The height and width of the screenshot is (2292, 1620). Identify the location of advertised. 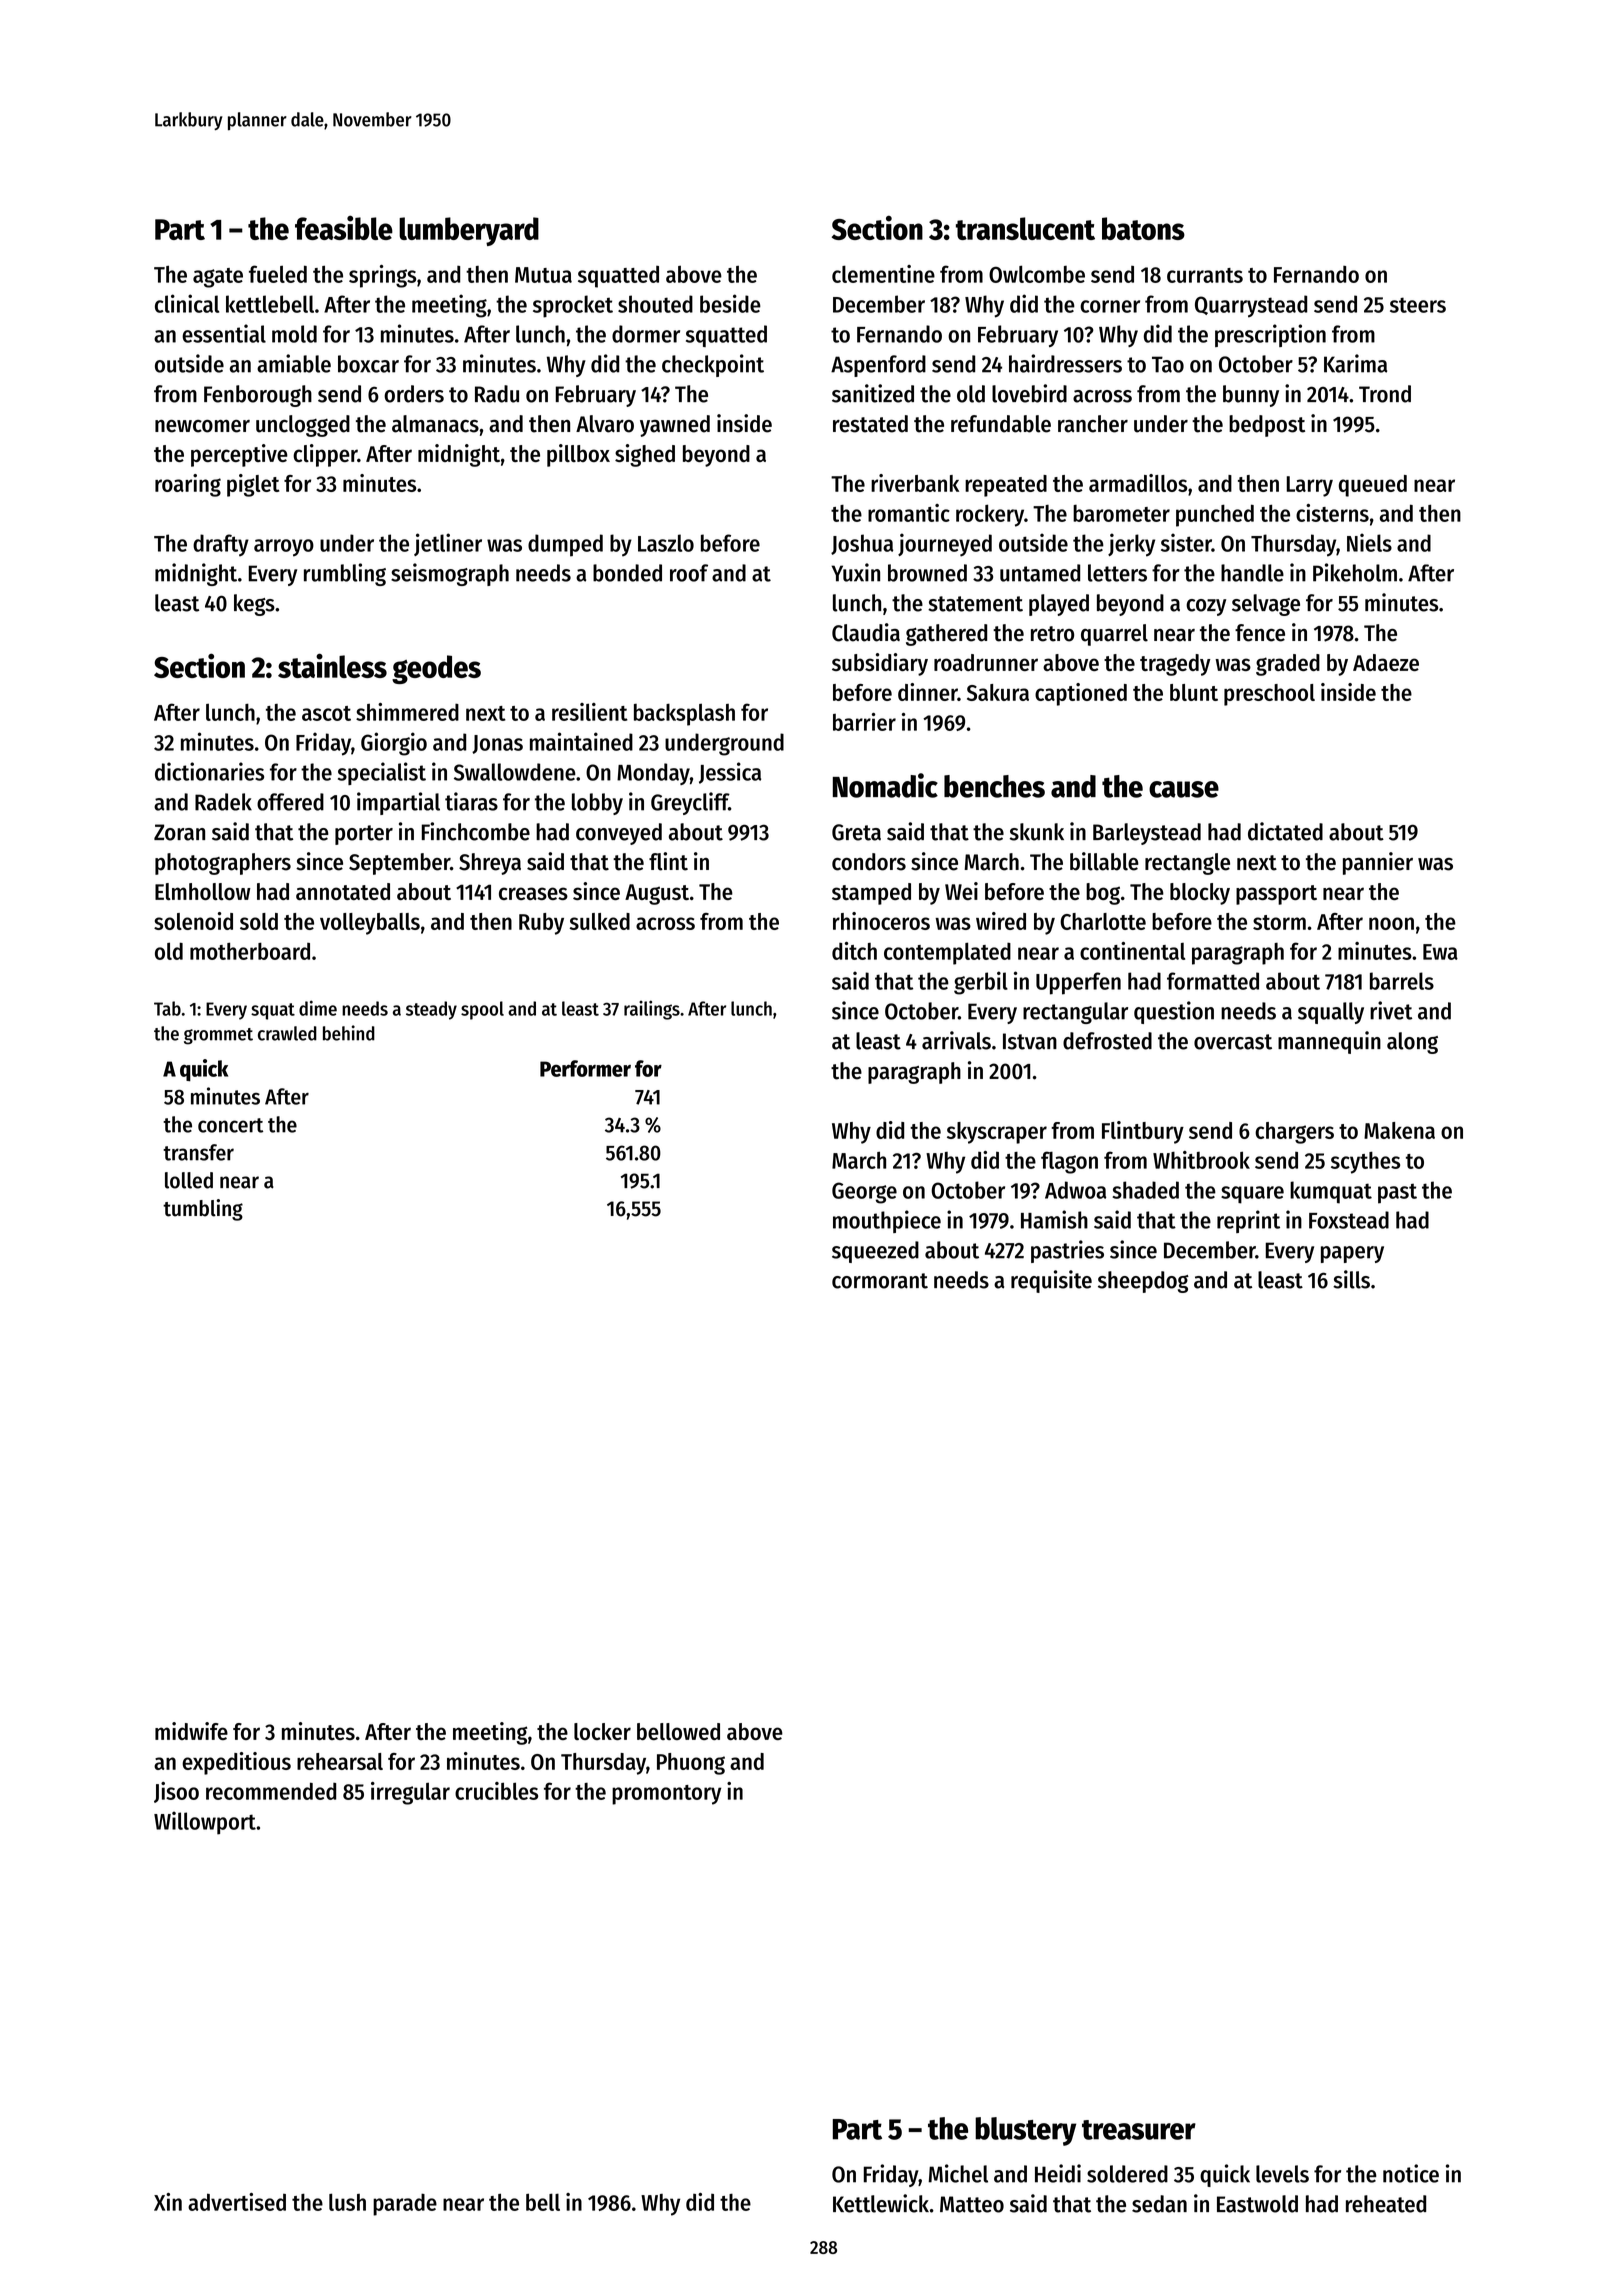
(237, 2202).
